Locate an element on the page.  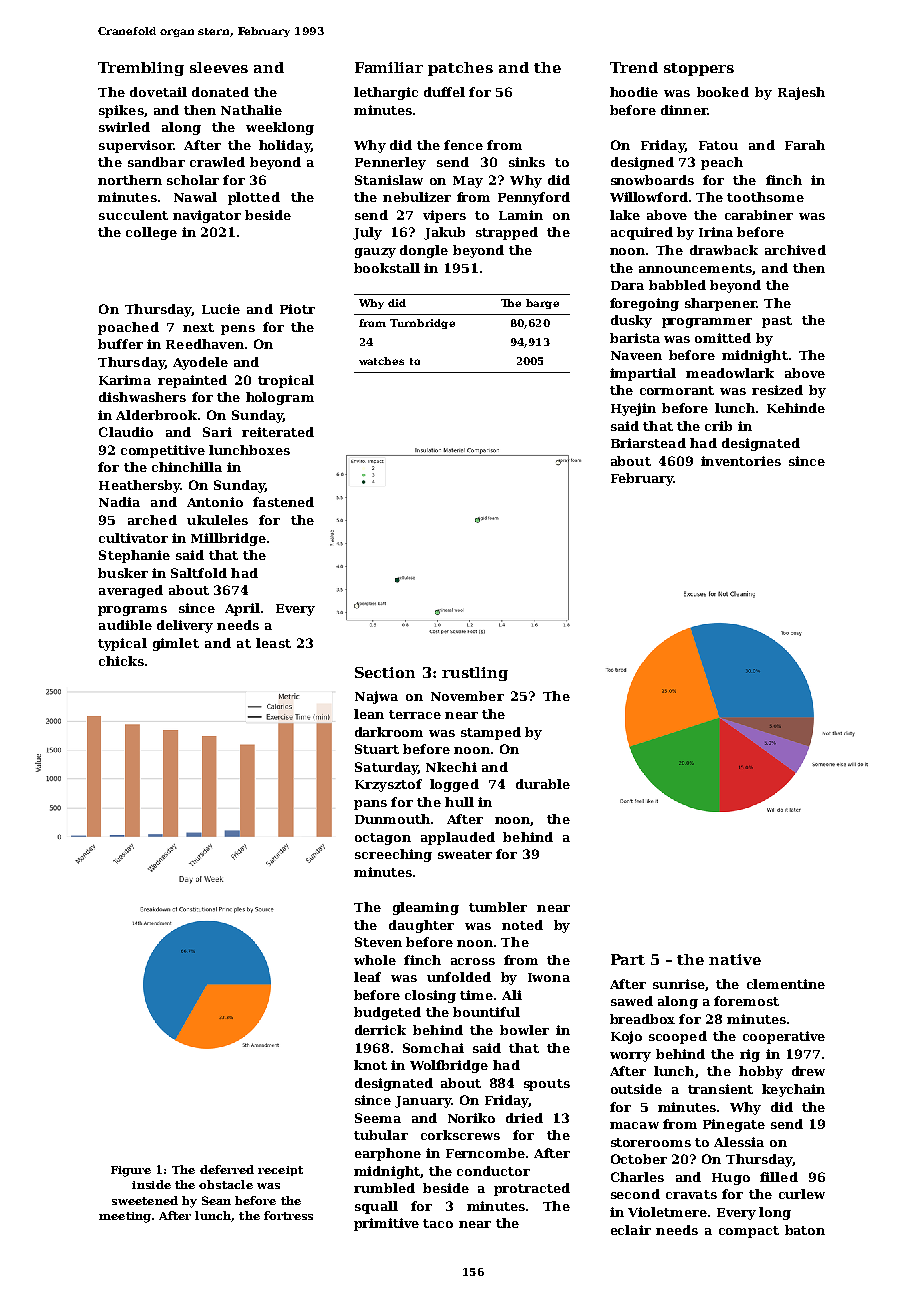
patches is located at coordinates (460, 69).
